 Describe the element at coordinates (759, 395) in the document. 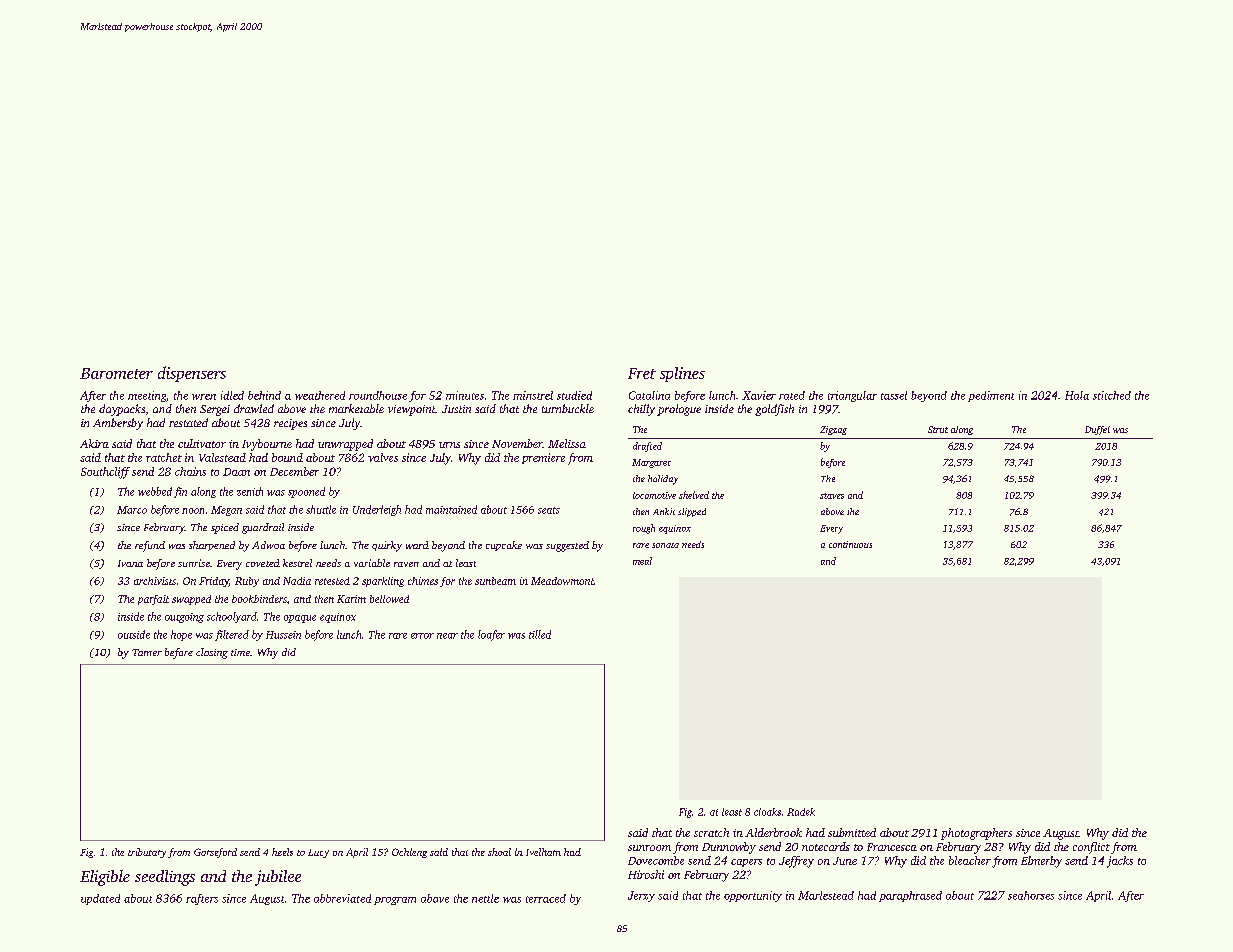

I see `Xavier` at that location.
